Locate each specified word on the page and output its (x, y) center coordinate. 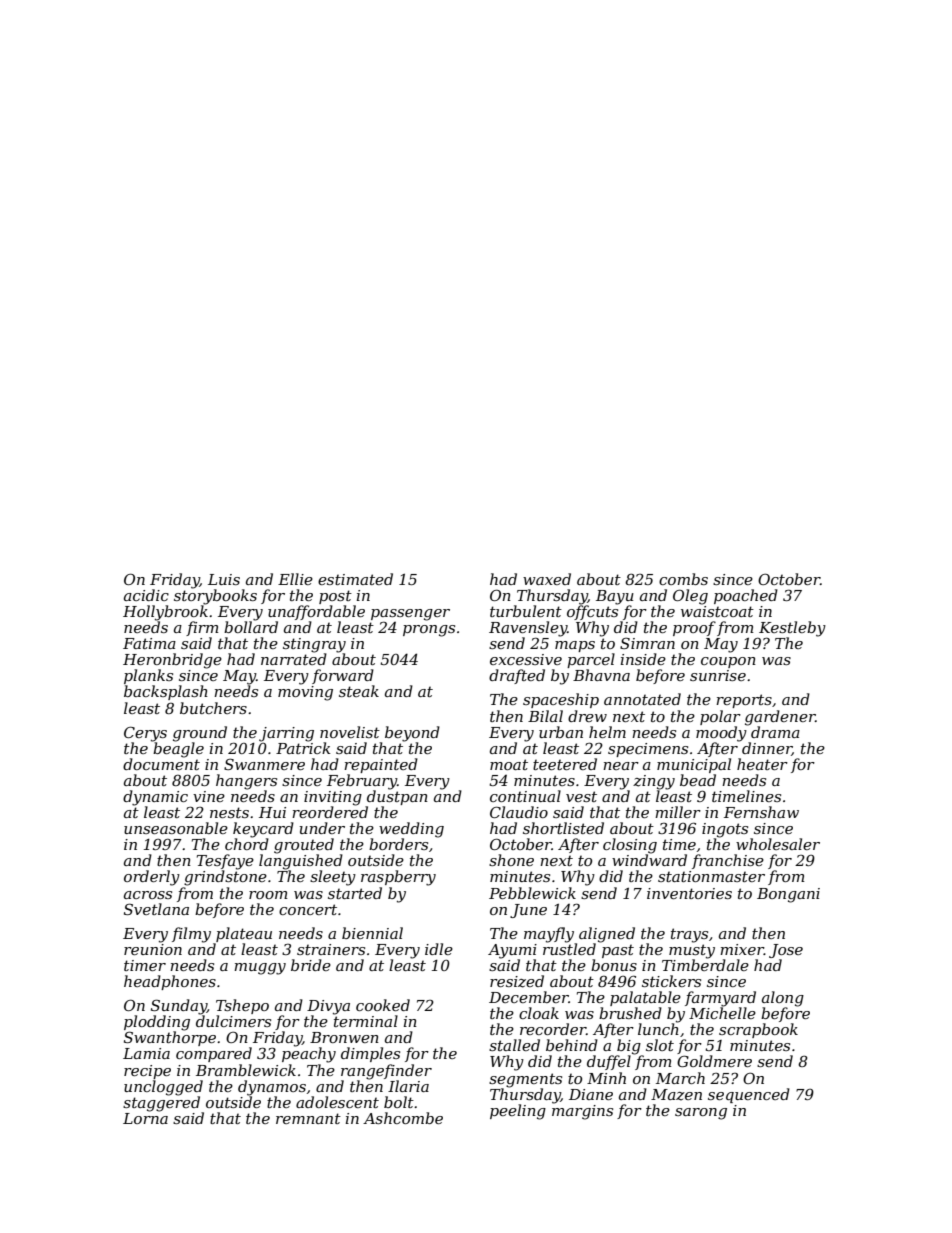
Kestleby (792, 629)
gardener (780, 718)
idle (439, 949)
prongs (429, 631)
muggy (260, 969)
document (161, 764)
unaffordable (316, 612)
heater (762, 764)
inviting (333, 798)
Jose (786, 951)
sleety (333, 878)
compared (214, 1054)
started (355, 893)
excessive (526, 659)
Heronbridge (172, 661)
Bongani (788, 895)
